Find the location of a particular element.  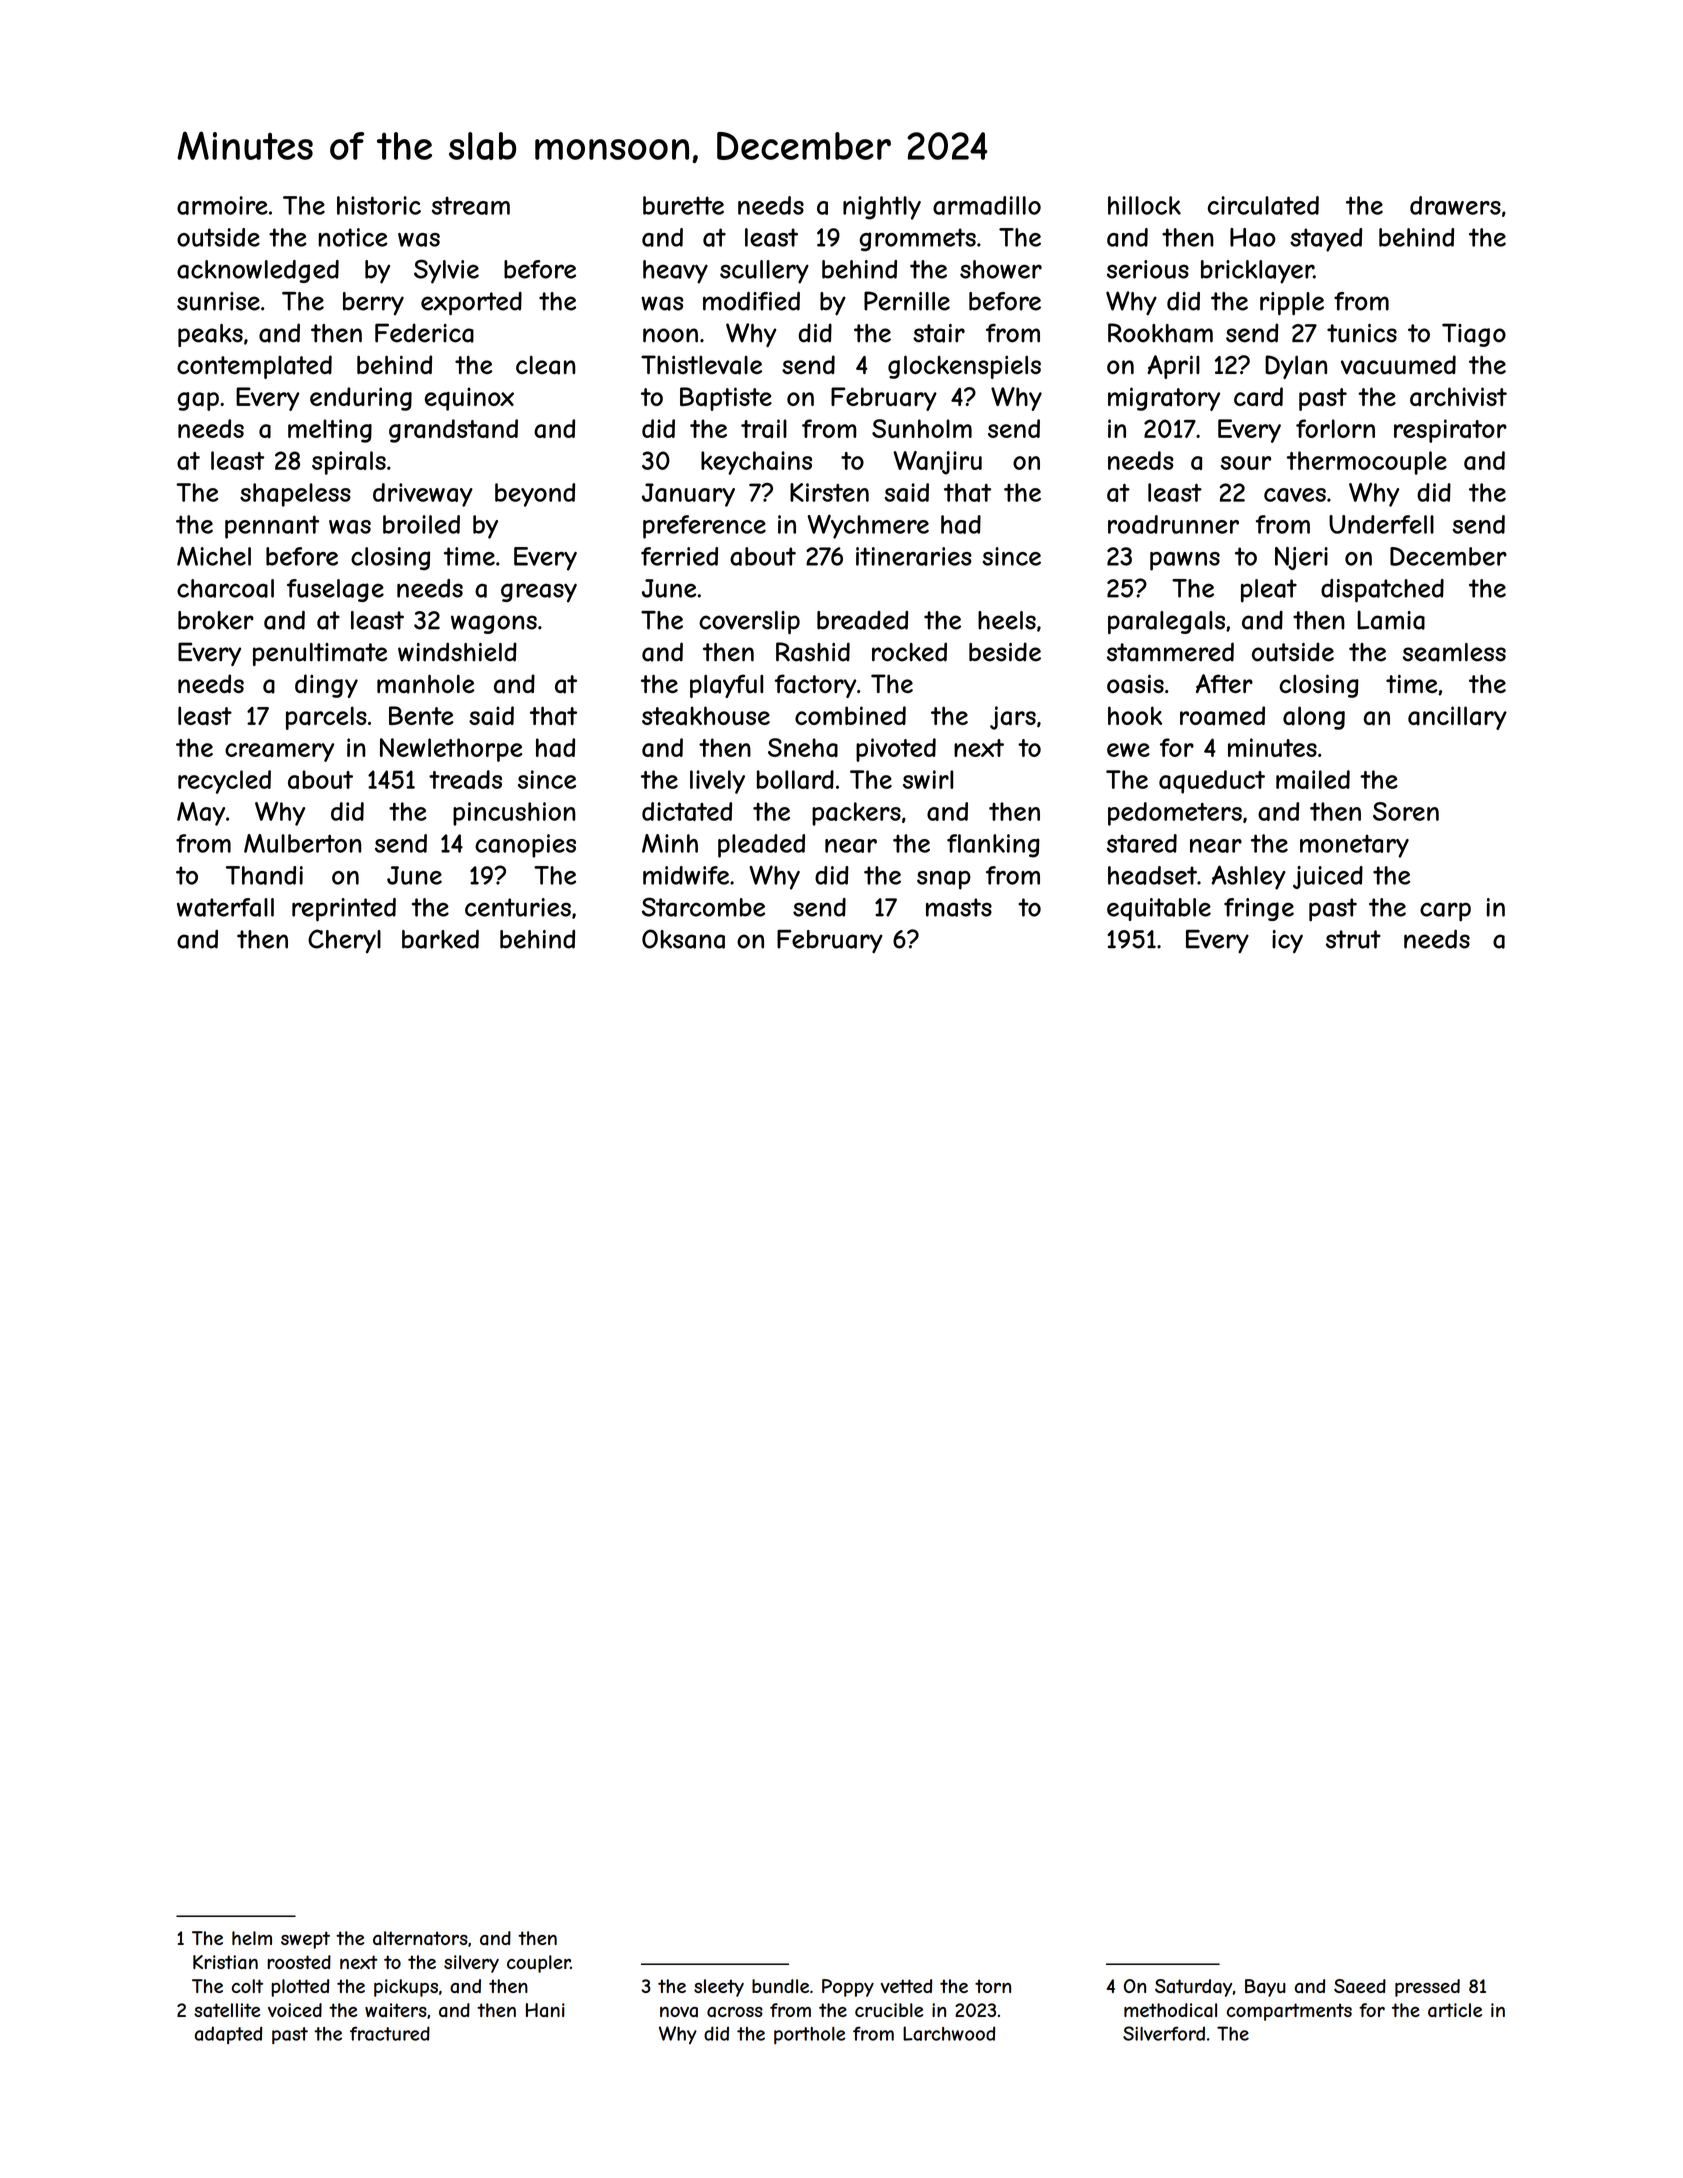

carp is located at coordinates (1445, 912).
